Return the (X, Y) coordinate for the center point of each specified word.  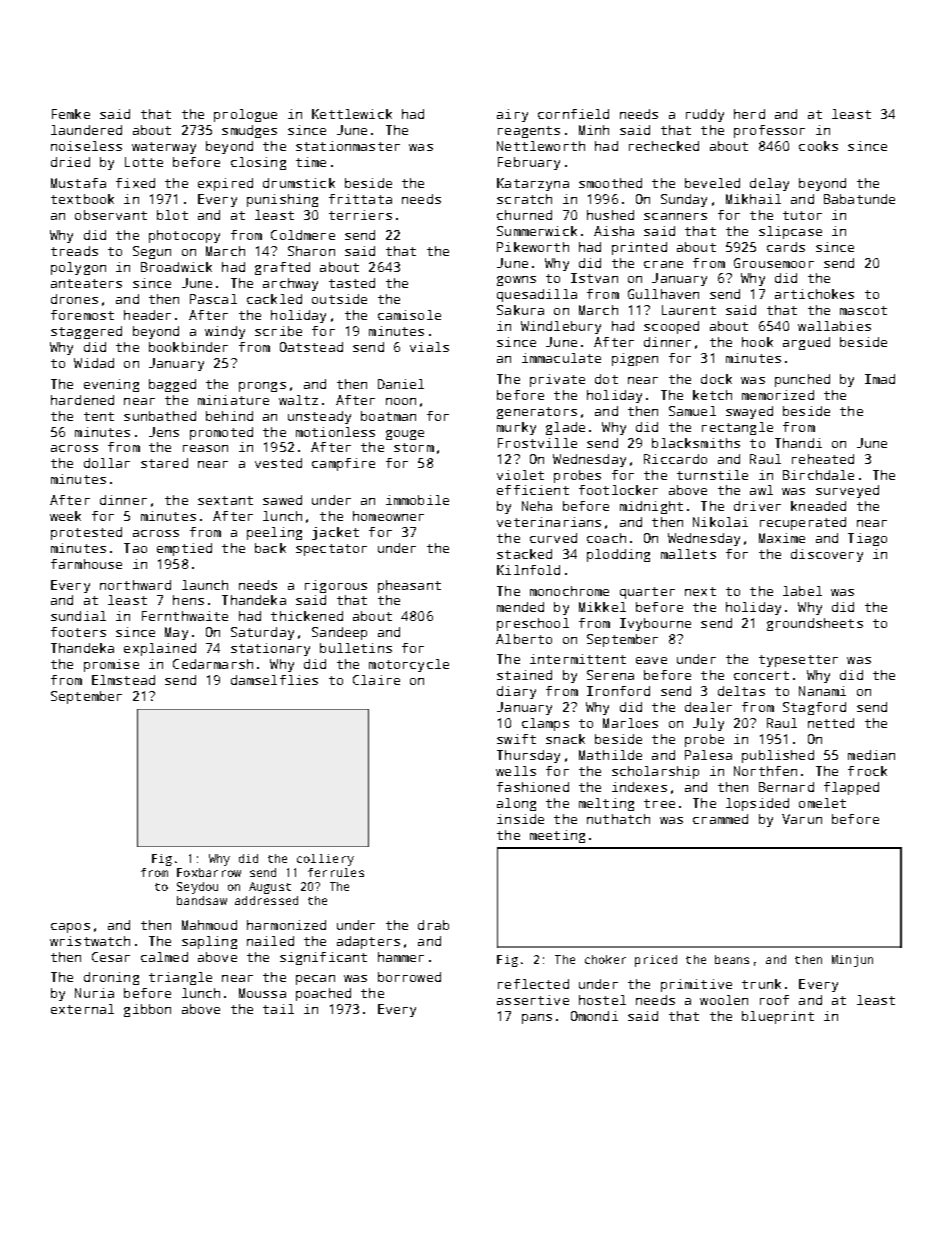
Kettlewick (352, 114)
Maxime (782, 538)
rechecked (664, 146)
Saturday (262, 633)
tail (278, 1009)
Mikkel (602, 607)
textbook (82, 199)
